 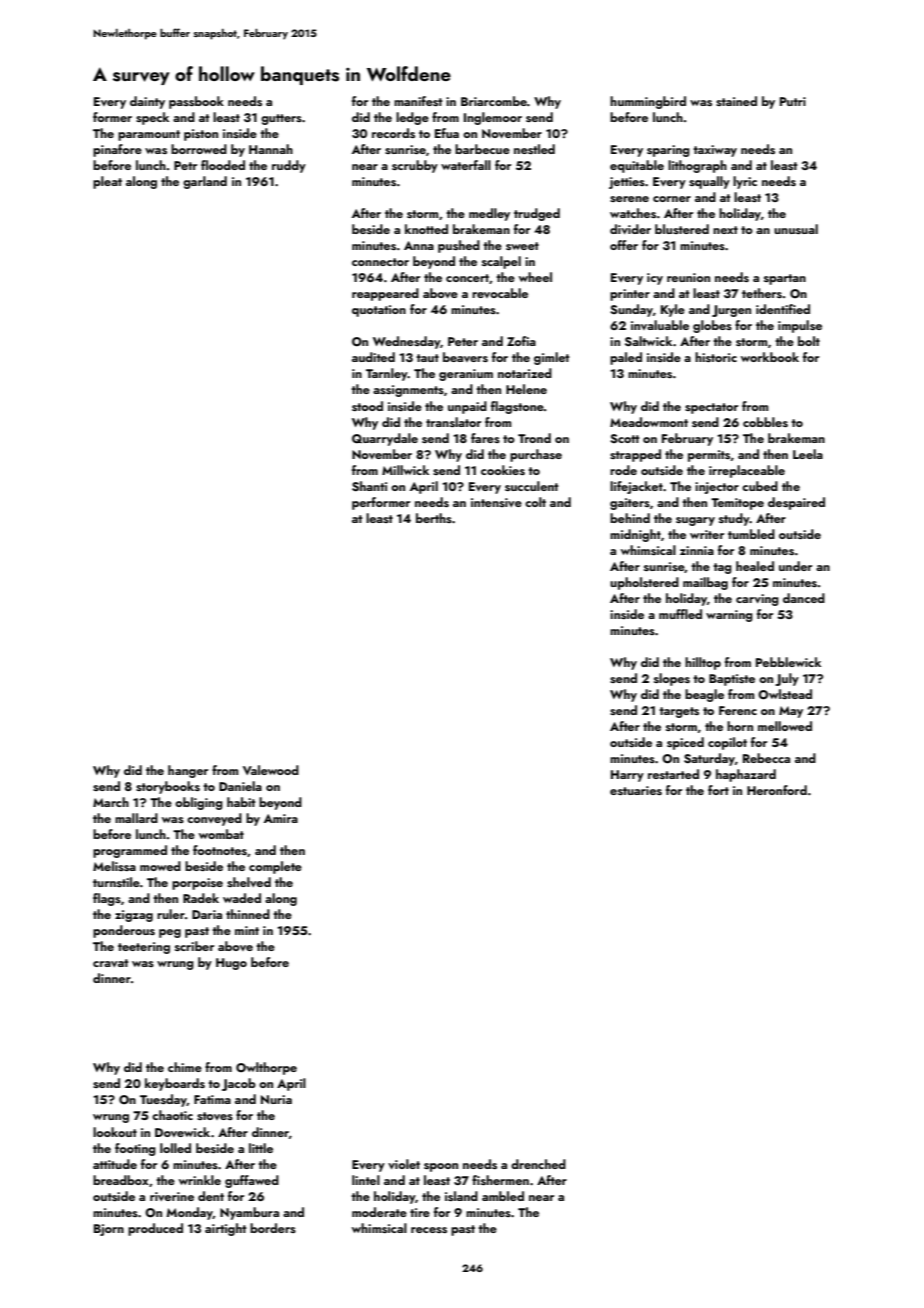 I want to click on Helene, so click(x=526, y=389).
